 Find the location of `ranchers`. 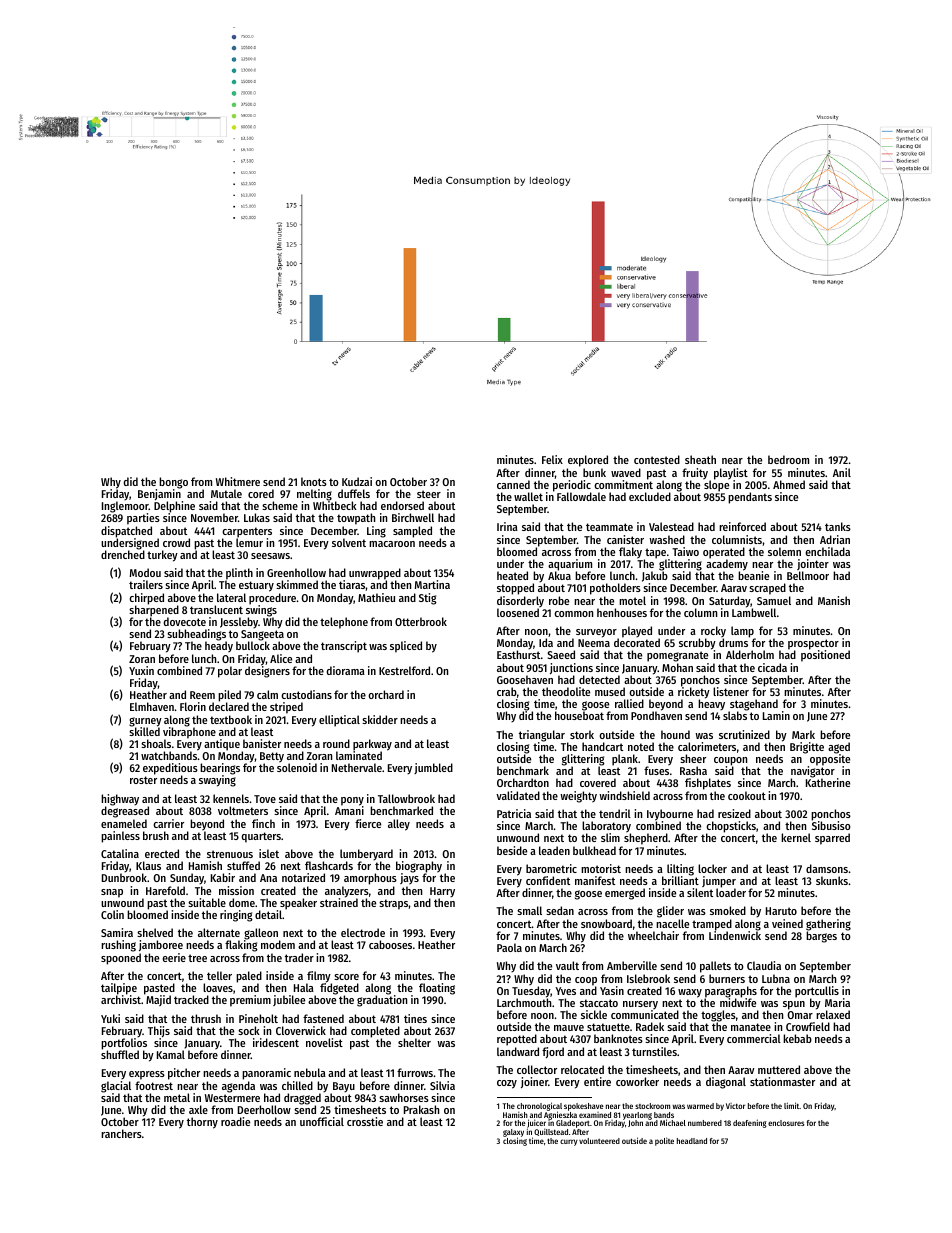

ranchers is located at coordinates (121, 1133).
